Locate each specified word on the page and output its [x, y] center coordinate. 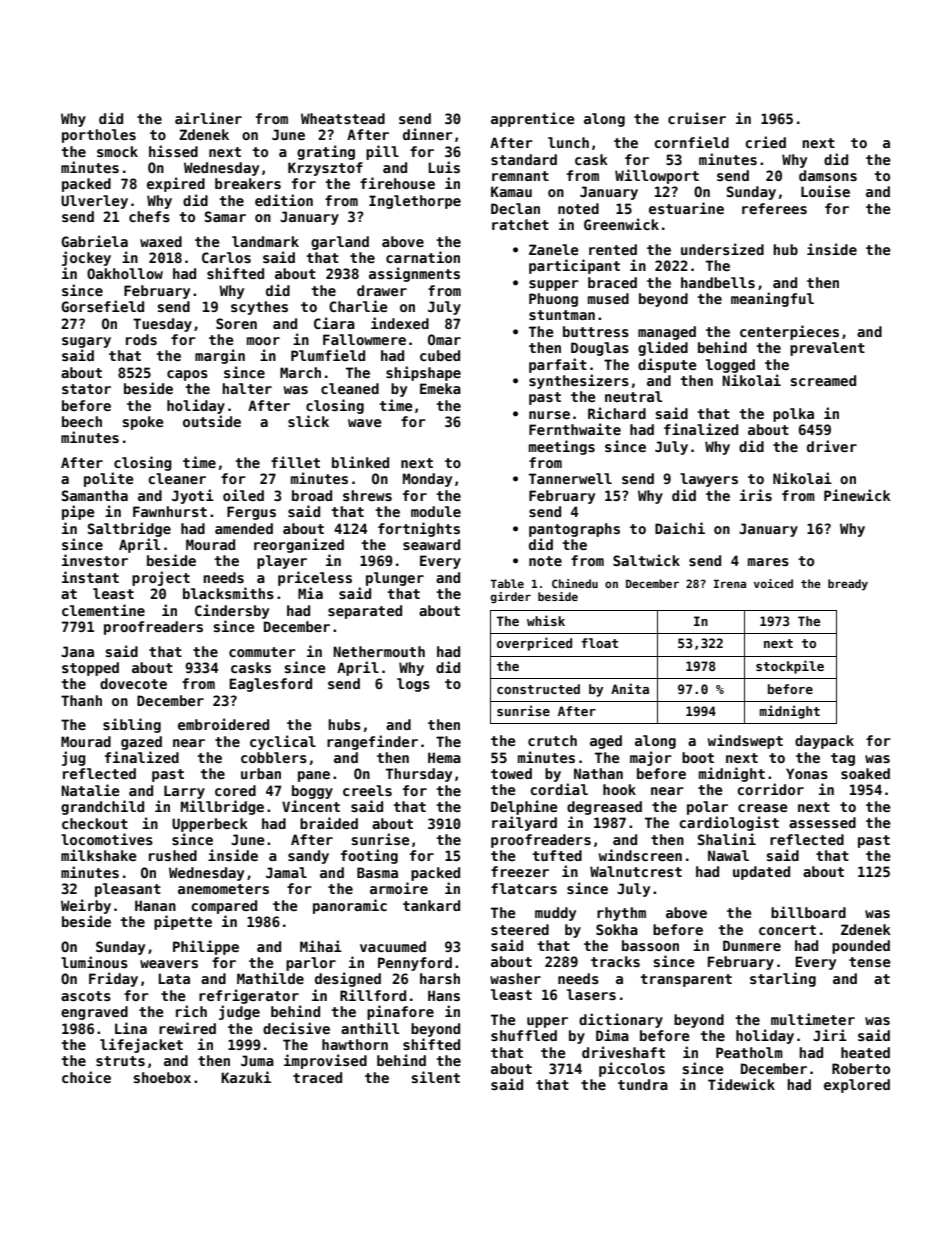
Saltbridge [129, 529]
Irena [730, 583]
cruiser [697, 118]
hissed [173, 151]
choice [86, 1077]
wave [365, 423]
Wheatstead [343, 118]
